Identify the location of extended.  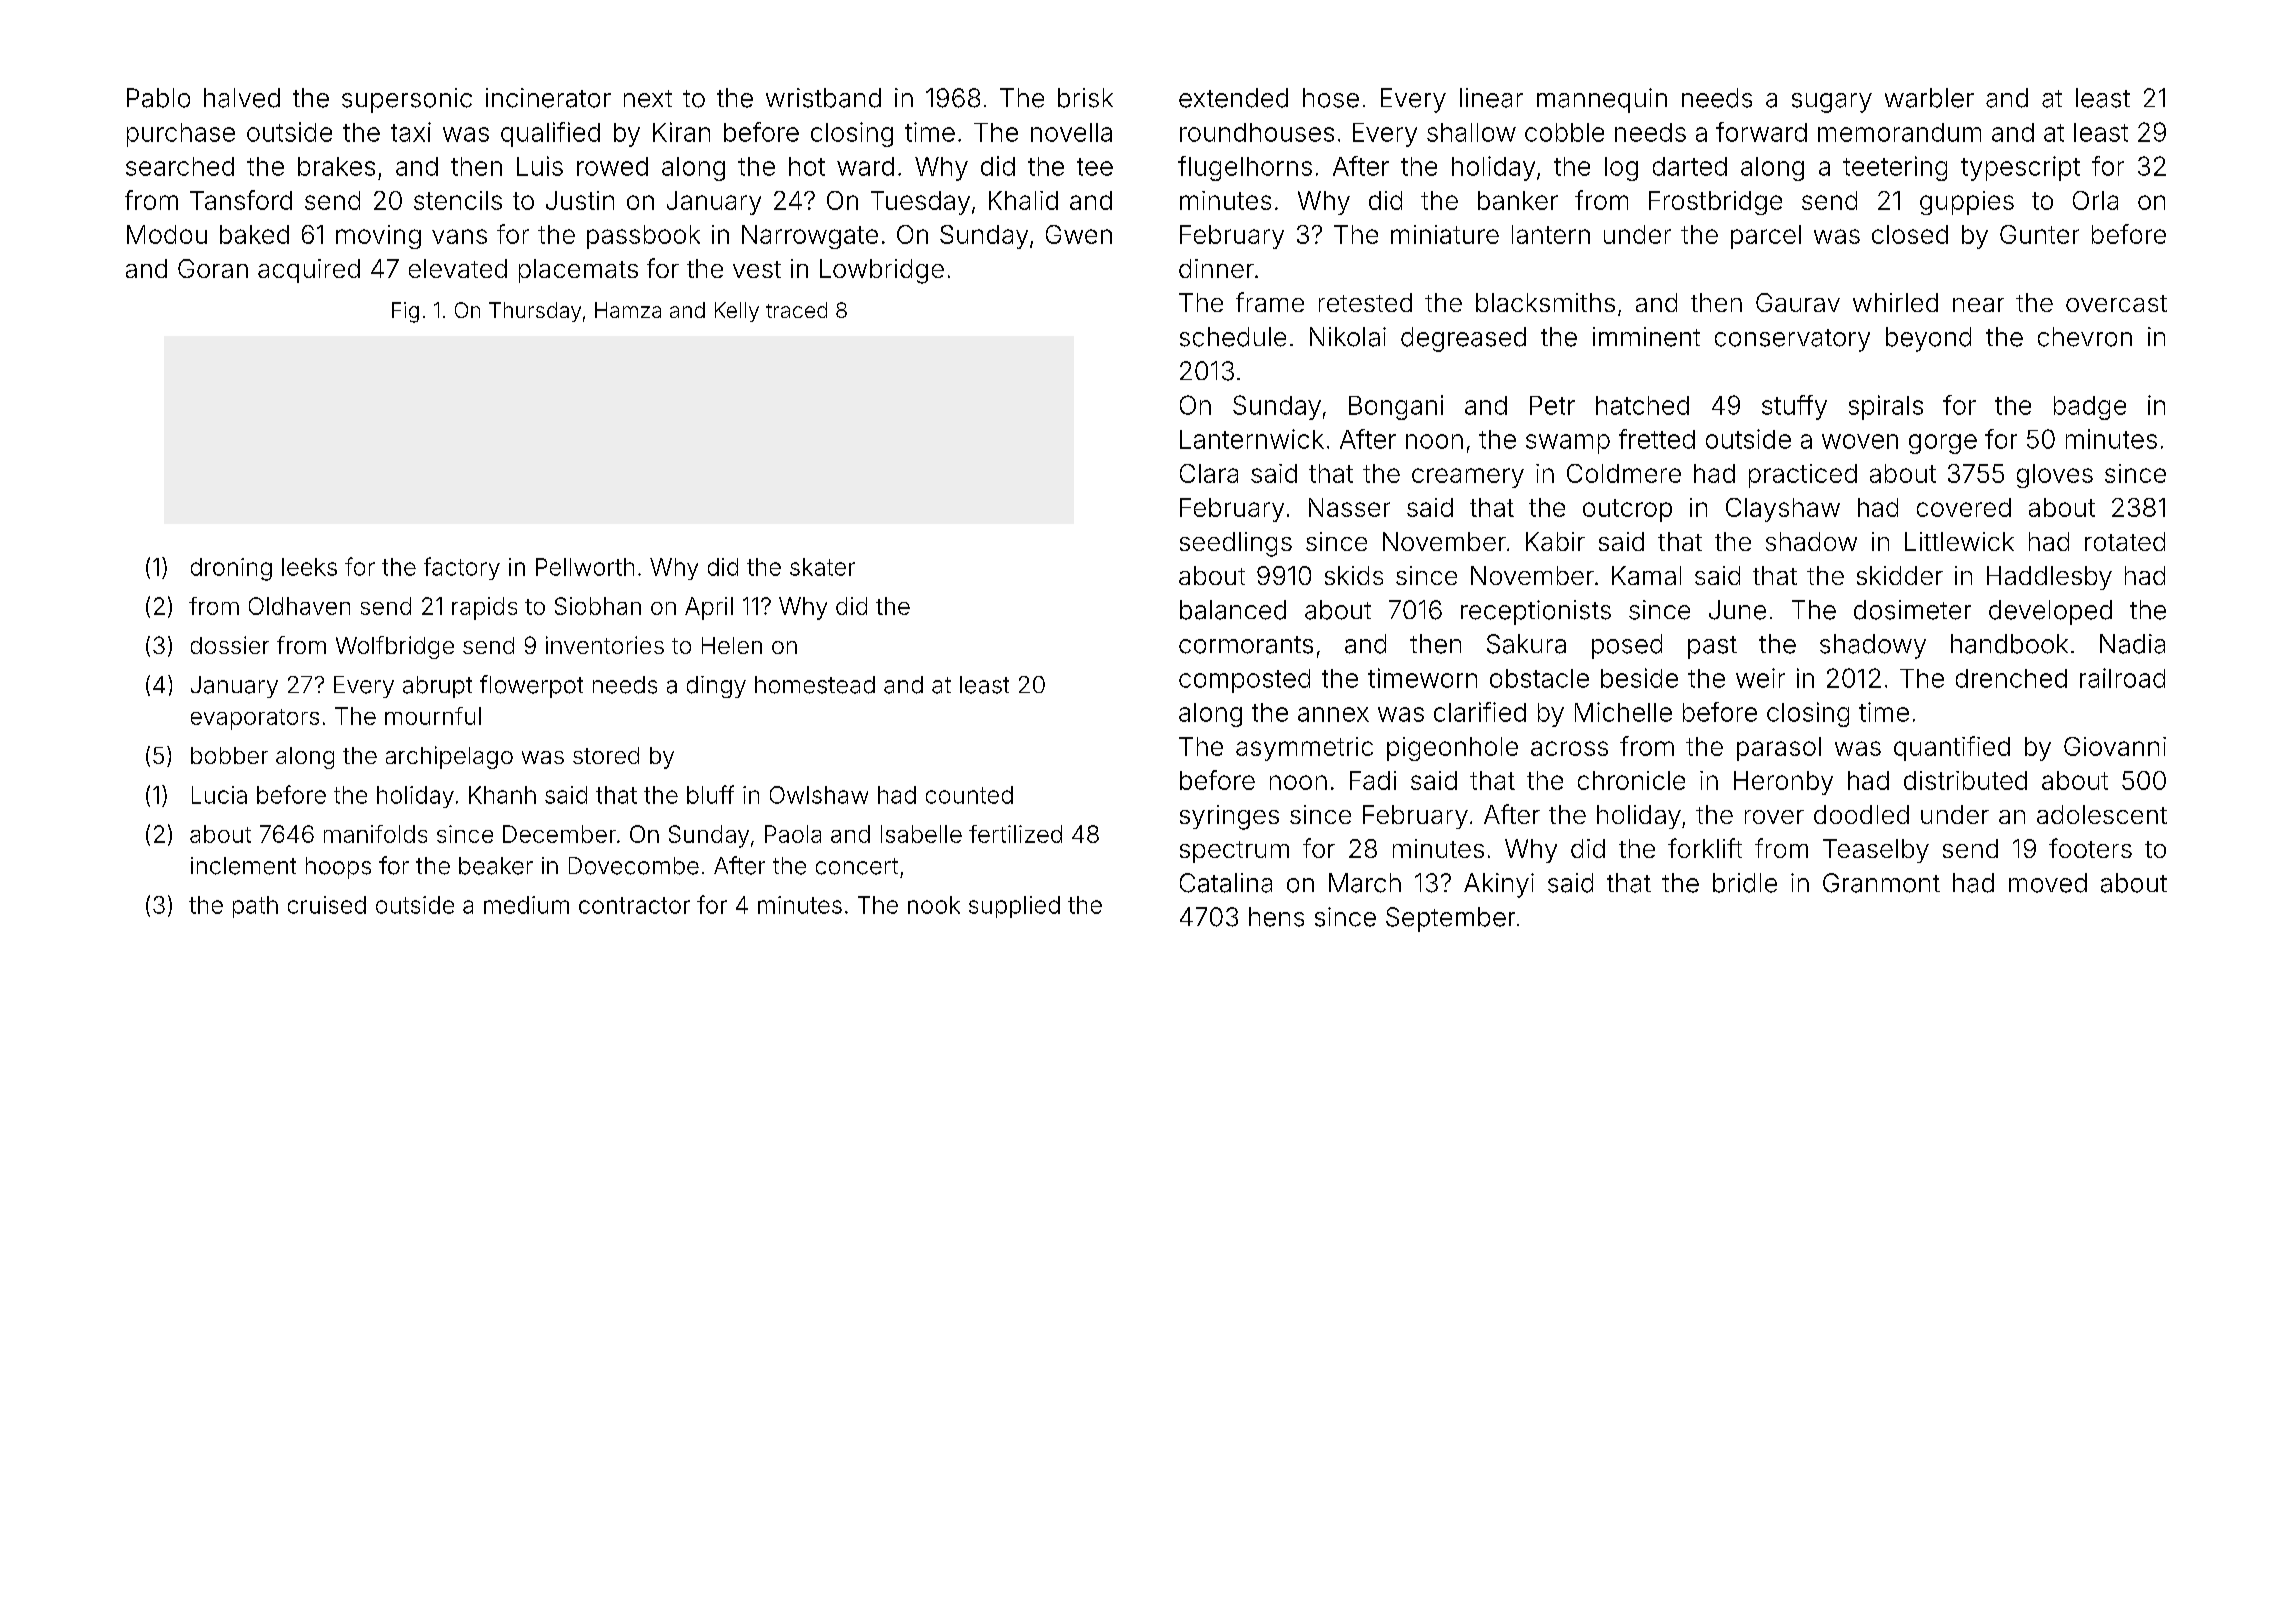
(1233, 98).
